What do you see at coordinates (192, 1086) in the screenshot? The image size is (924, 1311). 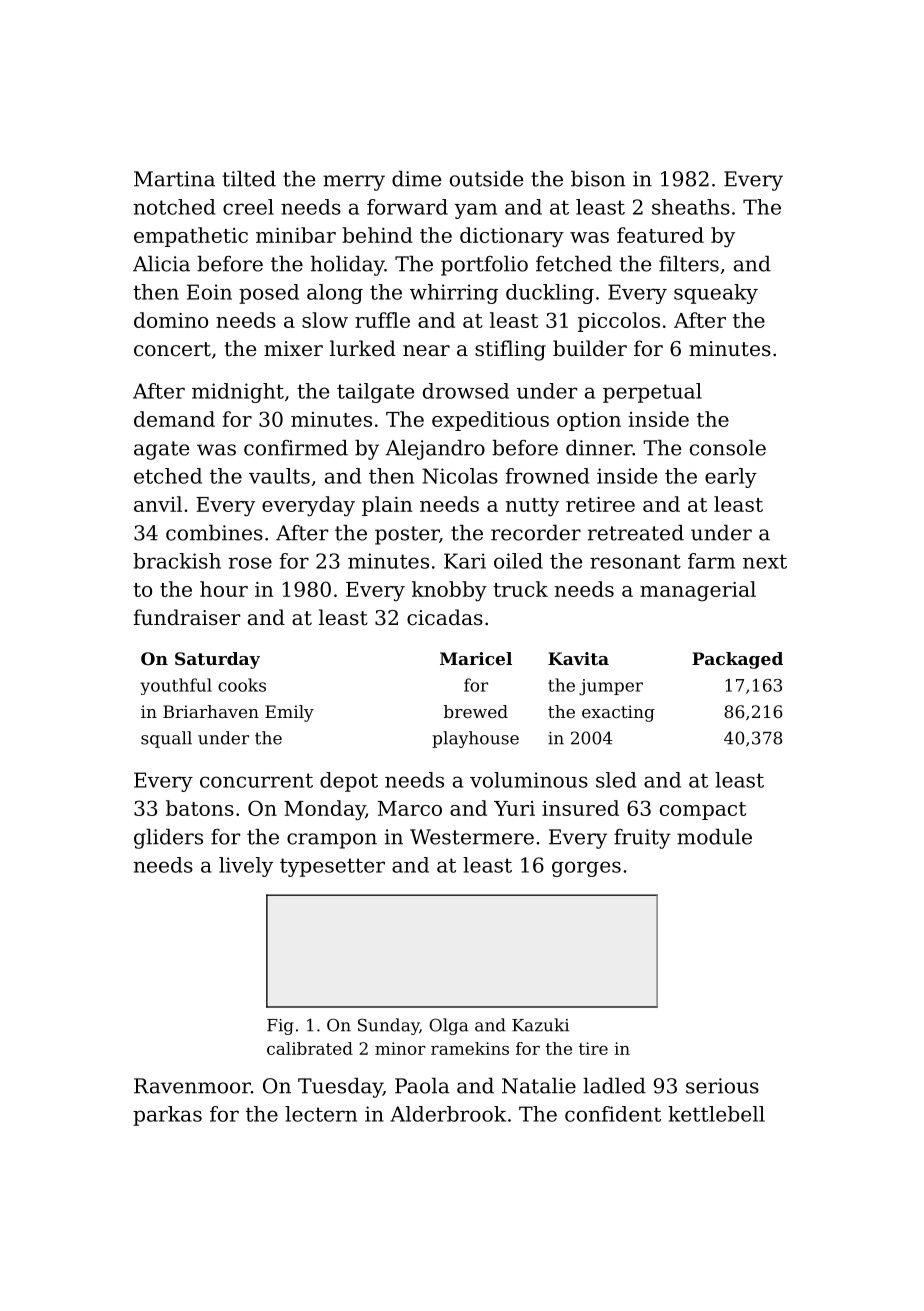 I see `Ravenmoor` at bounding box center [192, 1086].
